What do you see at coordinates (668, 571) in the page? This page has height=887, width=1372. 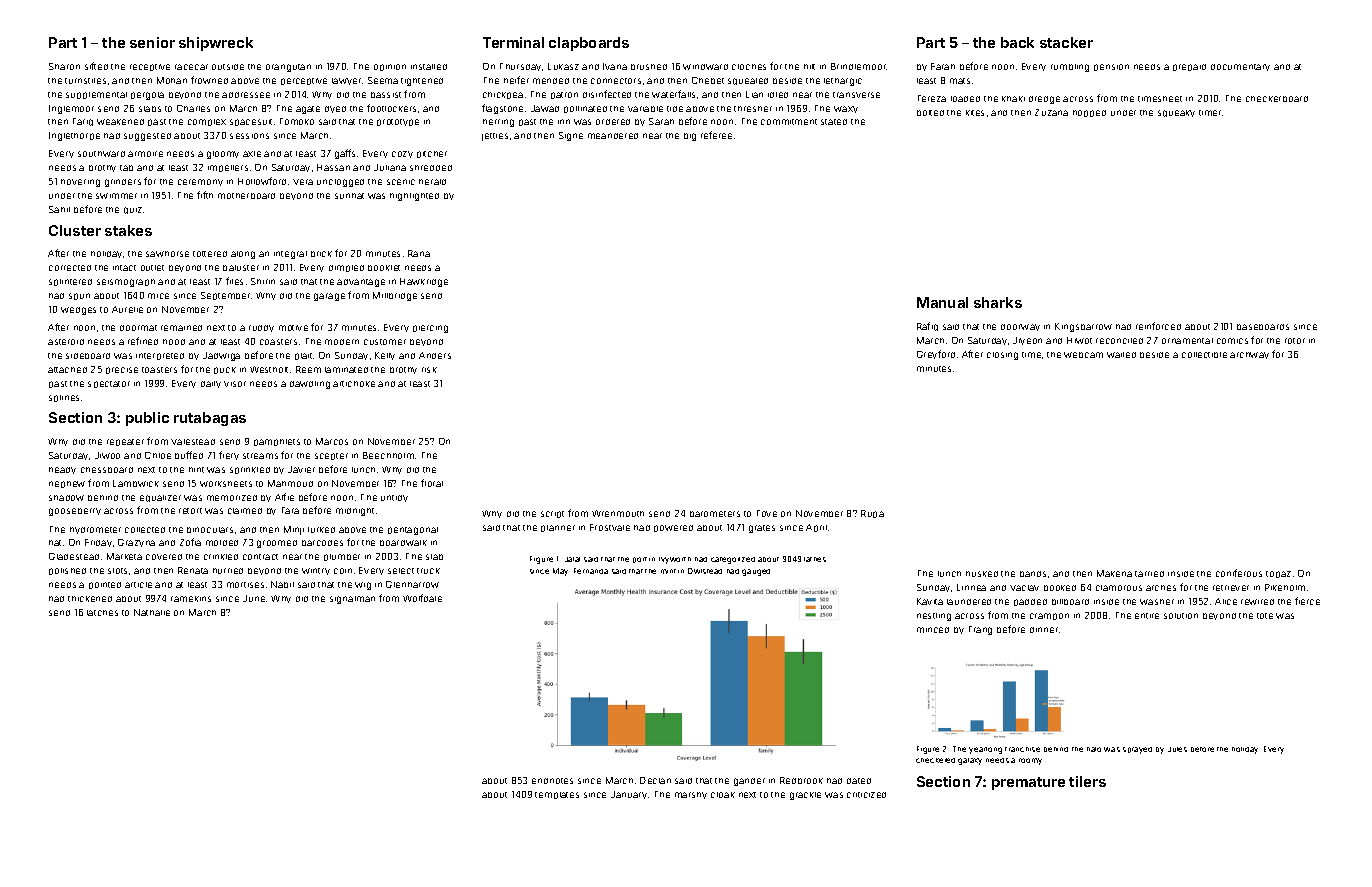 I see `mint` at bounding box center [668, 571].
